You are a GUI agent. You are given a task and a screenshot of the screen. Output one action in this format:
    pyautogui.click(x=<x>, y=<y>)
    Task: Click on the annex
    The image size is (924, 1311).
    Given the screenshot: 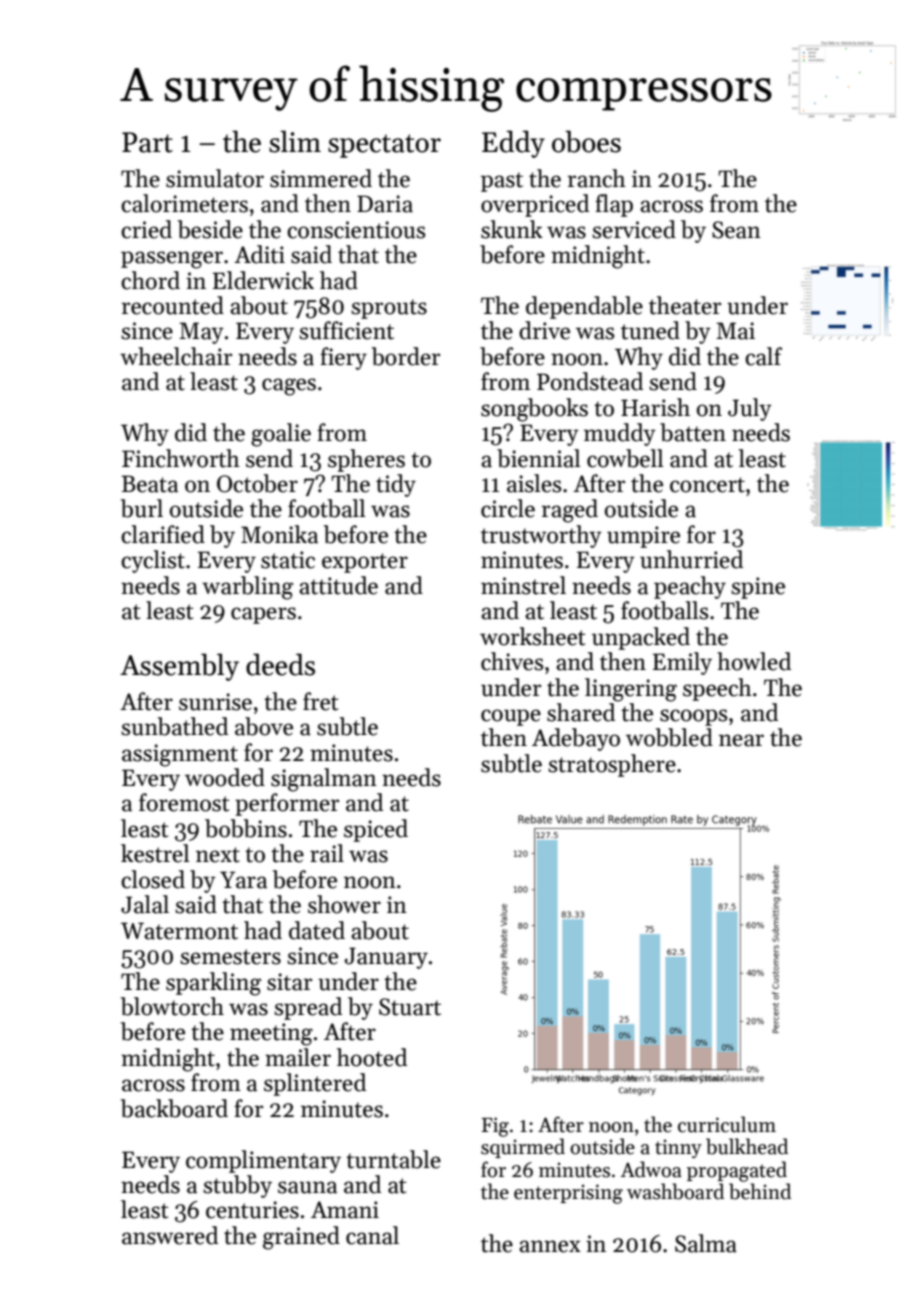 What is the action you would take?
    pyautogui.click(x=550, y=1246)
